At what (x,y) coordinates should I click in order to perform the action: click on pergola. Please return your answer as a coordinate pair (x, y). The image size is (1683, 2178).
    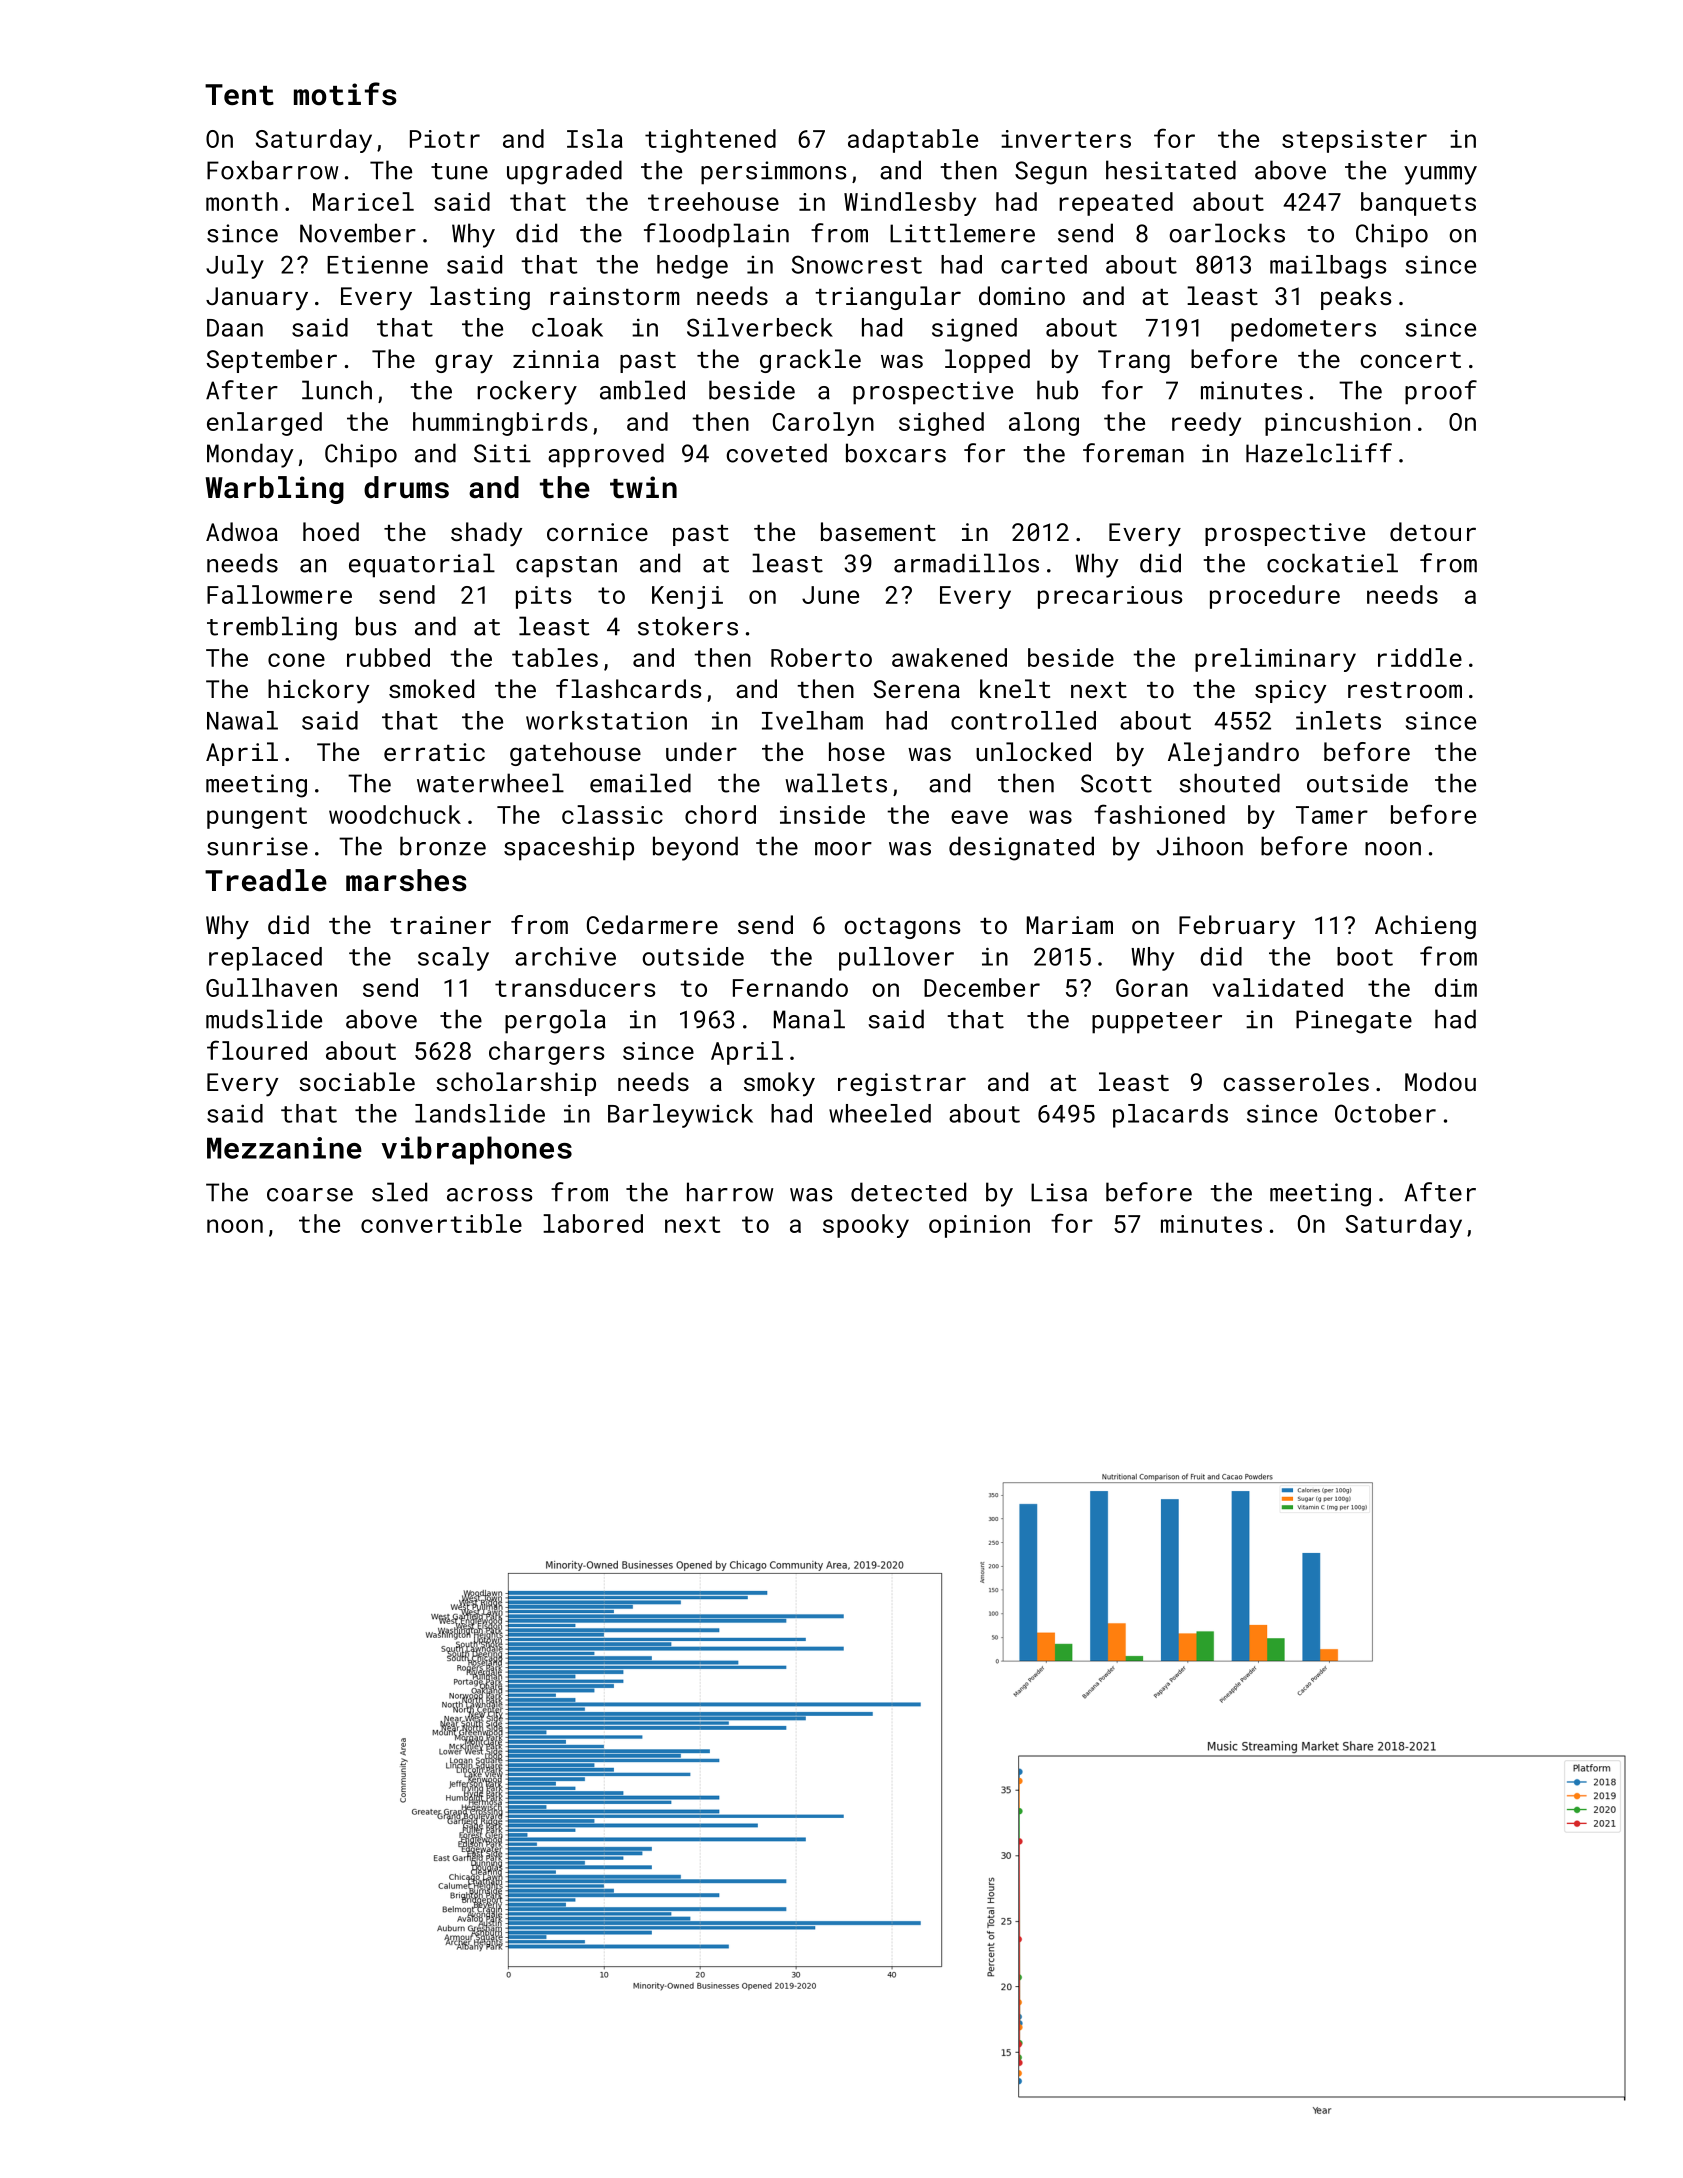
    Looking at the image, I should click on (555, 1021).
